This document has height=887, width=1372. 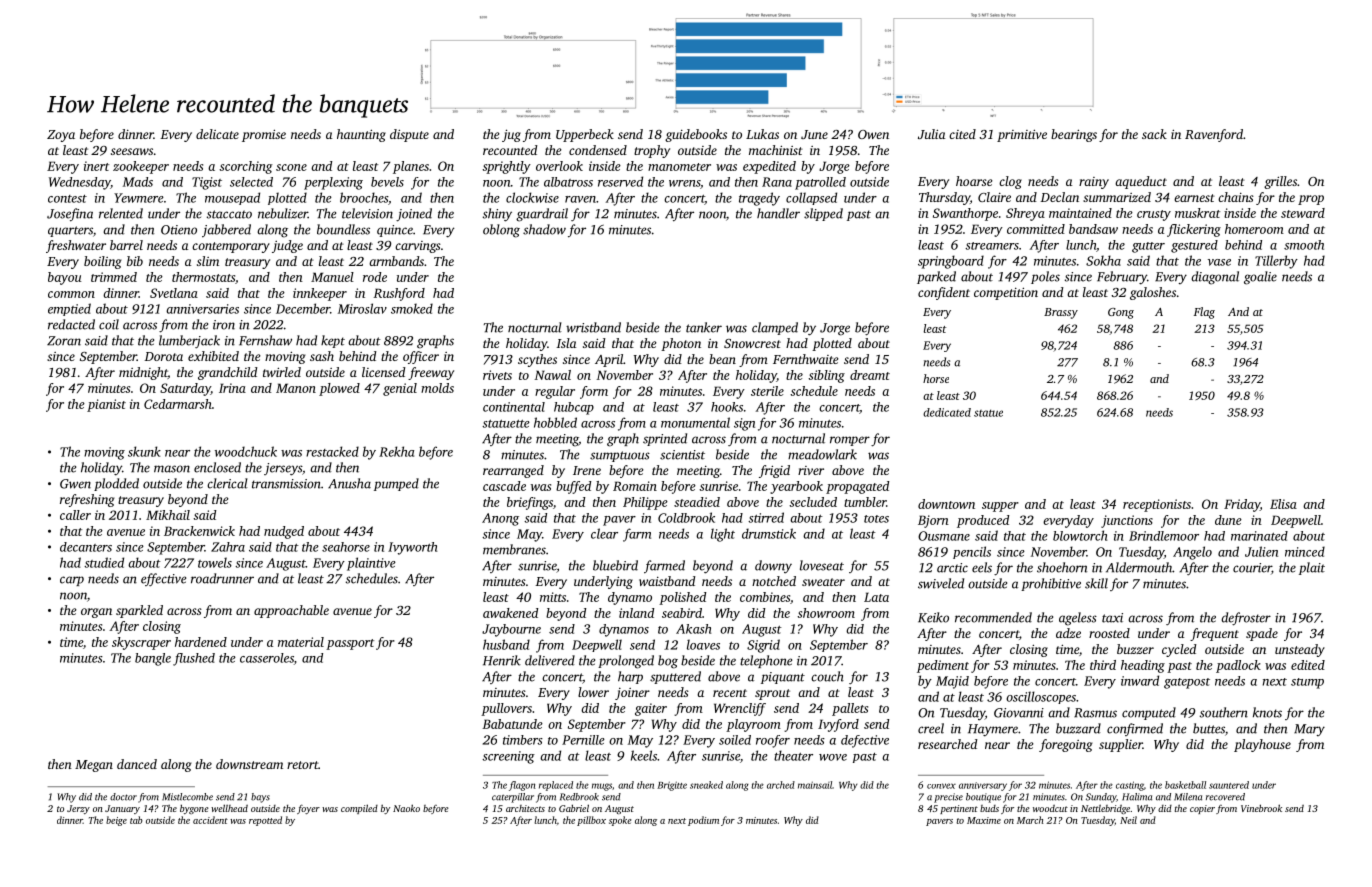 I want to click on Majid, so click(x=952, y=682).
